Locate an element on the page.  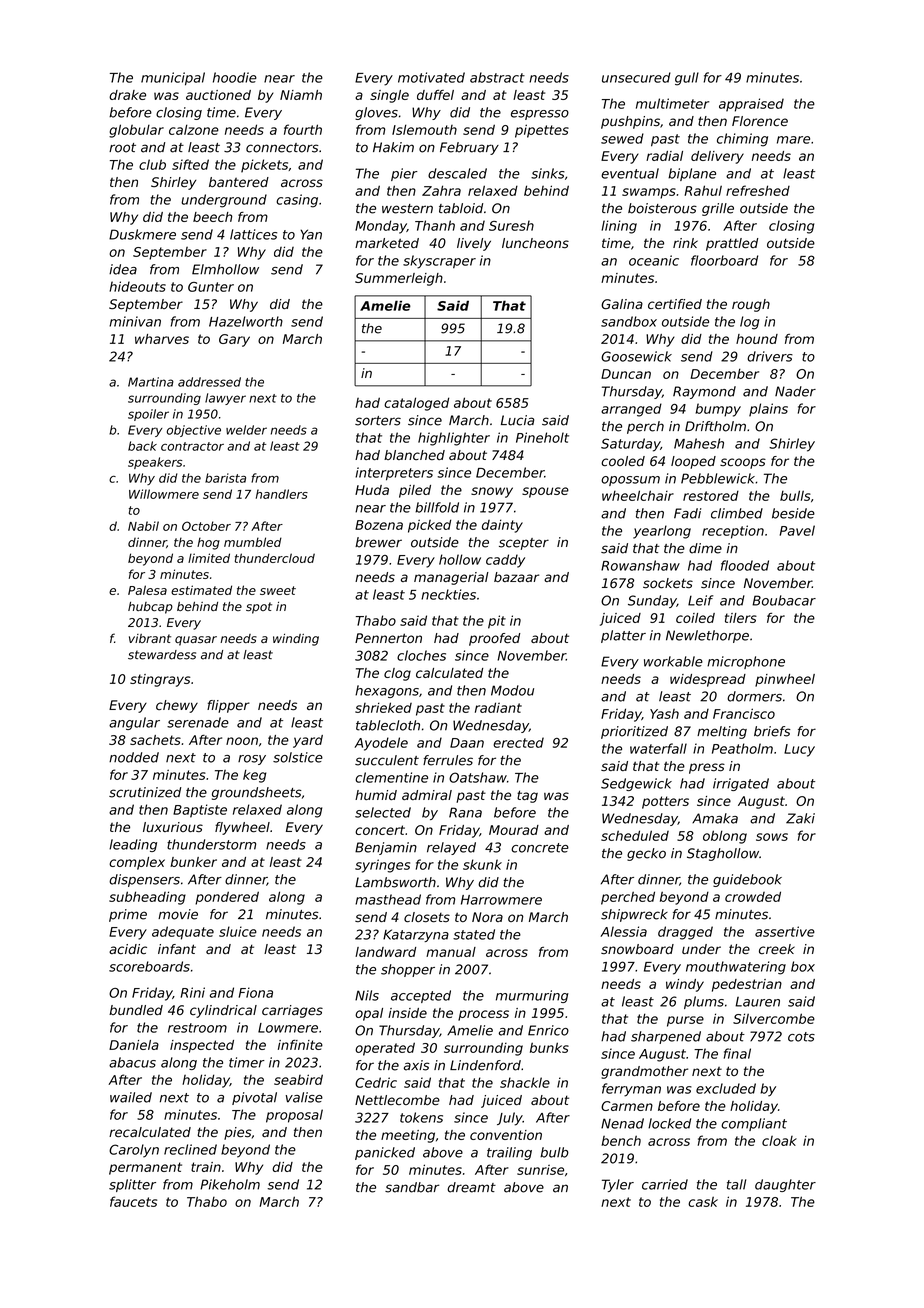
succulent is located at coordinates (387, 760).
